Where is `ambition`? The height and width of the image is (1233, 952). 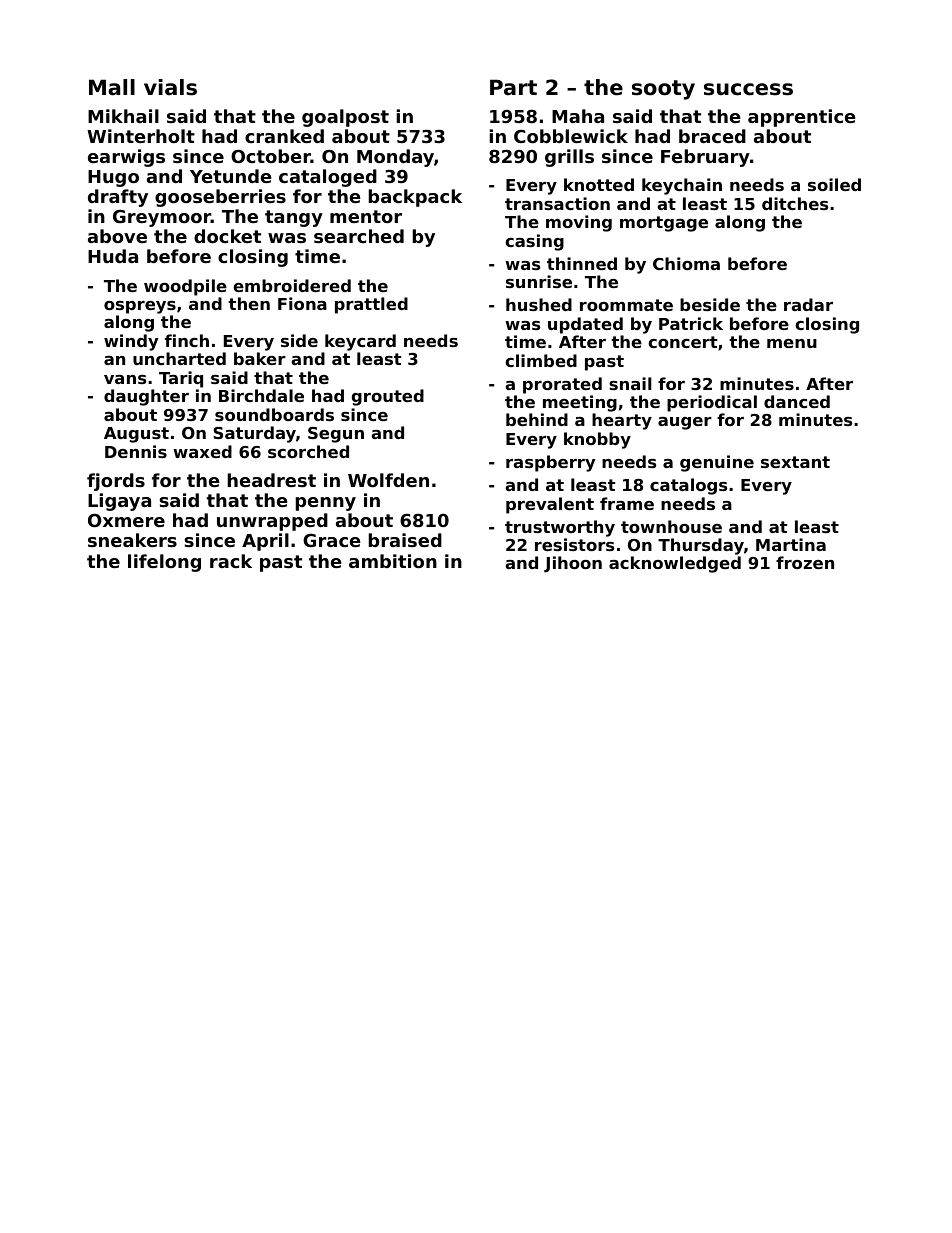
ambition is located at coordinates (393, 561).
